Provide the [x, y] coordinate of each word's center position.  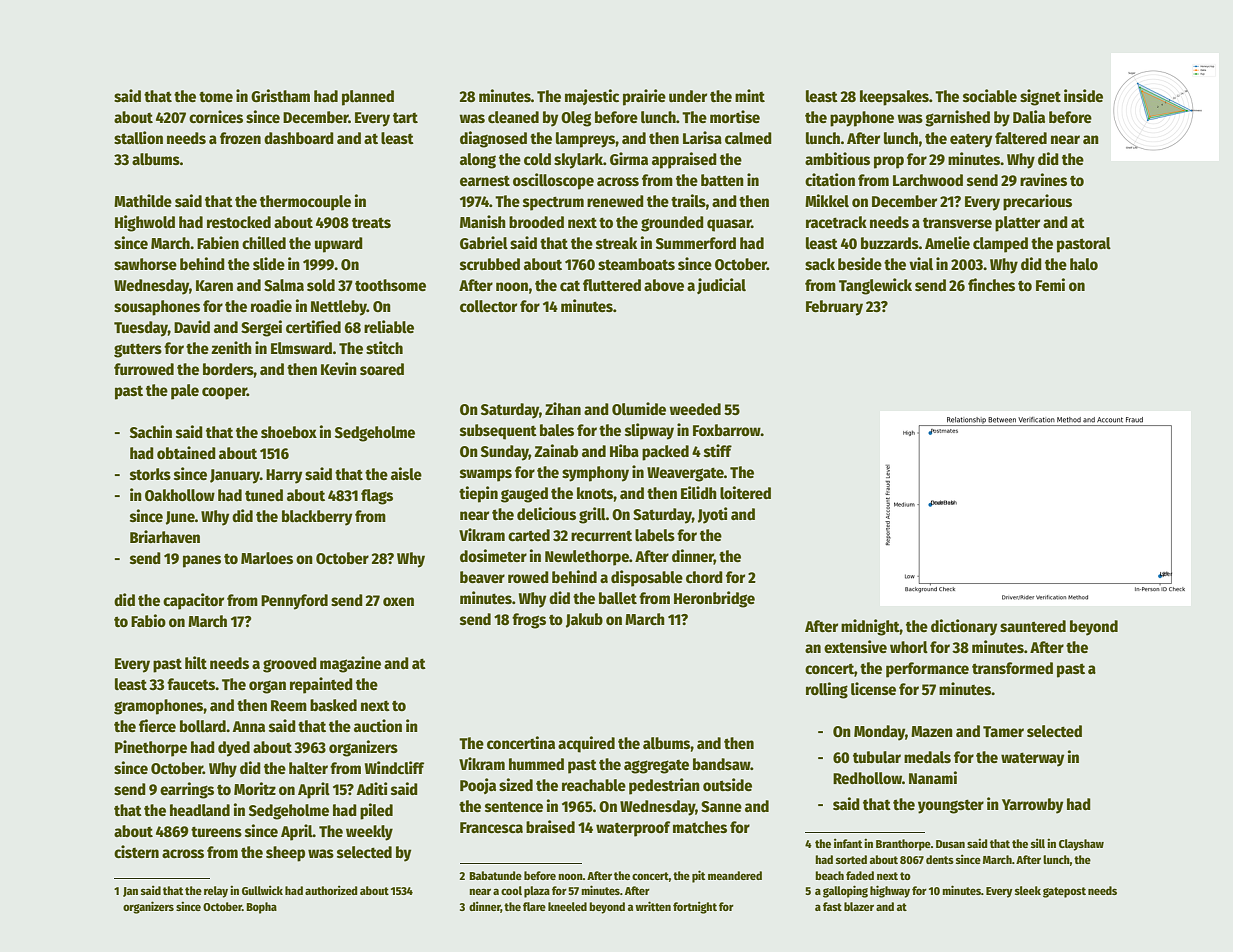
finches [991, 285]
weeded [695, 409]
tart [405, 118]
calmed [748, 138]
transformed [1012, 668]
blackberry [317, 518]
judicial [721, 286]
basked [333, 705]
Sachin [151, 432]
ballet [618, 598]
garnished [957, 118]
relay [216, 892]
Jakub [584, 620]
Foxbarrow [727, 430]
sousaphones [157, 308]
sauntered [1033, 626]
